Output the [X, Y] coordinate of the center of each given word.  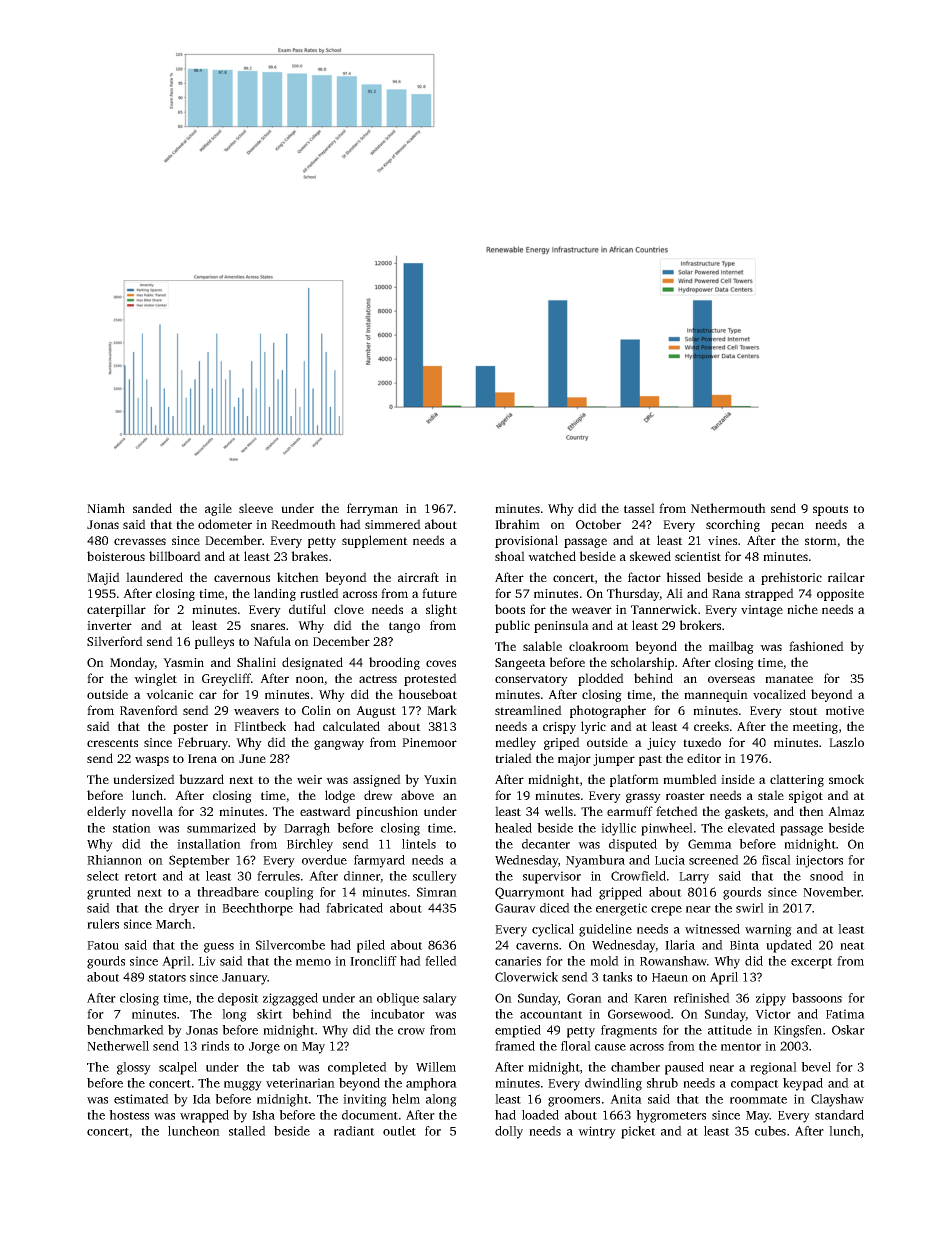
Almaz [846, 811]
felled [441, 961]
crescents [112, 743]
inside [738, 779]
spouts [830, 510]
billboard [175, 556]
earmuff [630, 811]
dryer [184, 909]
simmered [393, 524]
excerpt [812, 963]
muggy [243, 1086]
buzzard [201, 779]
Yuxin [440, 779]
